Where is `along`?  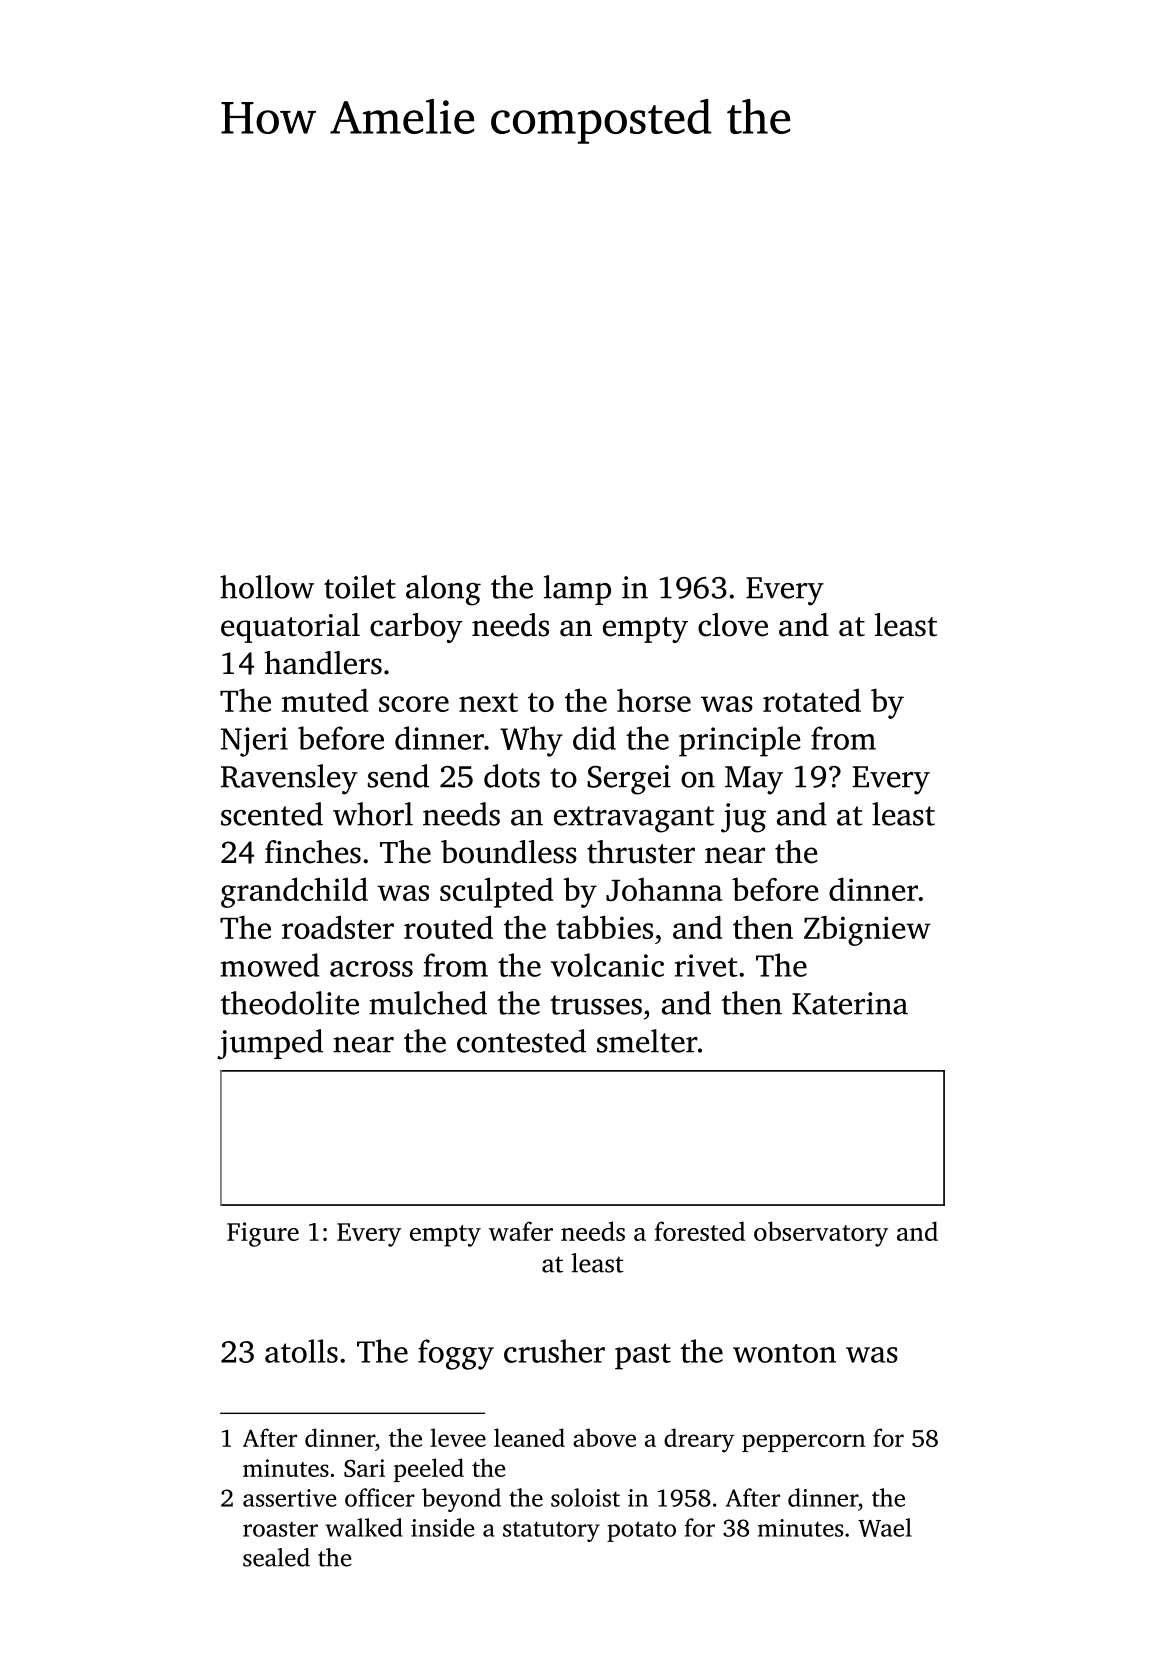 along is located at coordinates (443, 590).
